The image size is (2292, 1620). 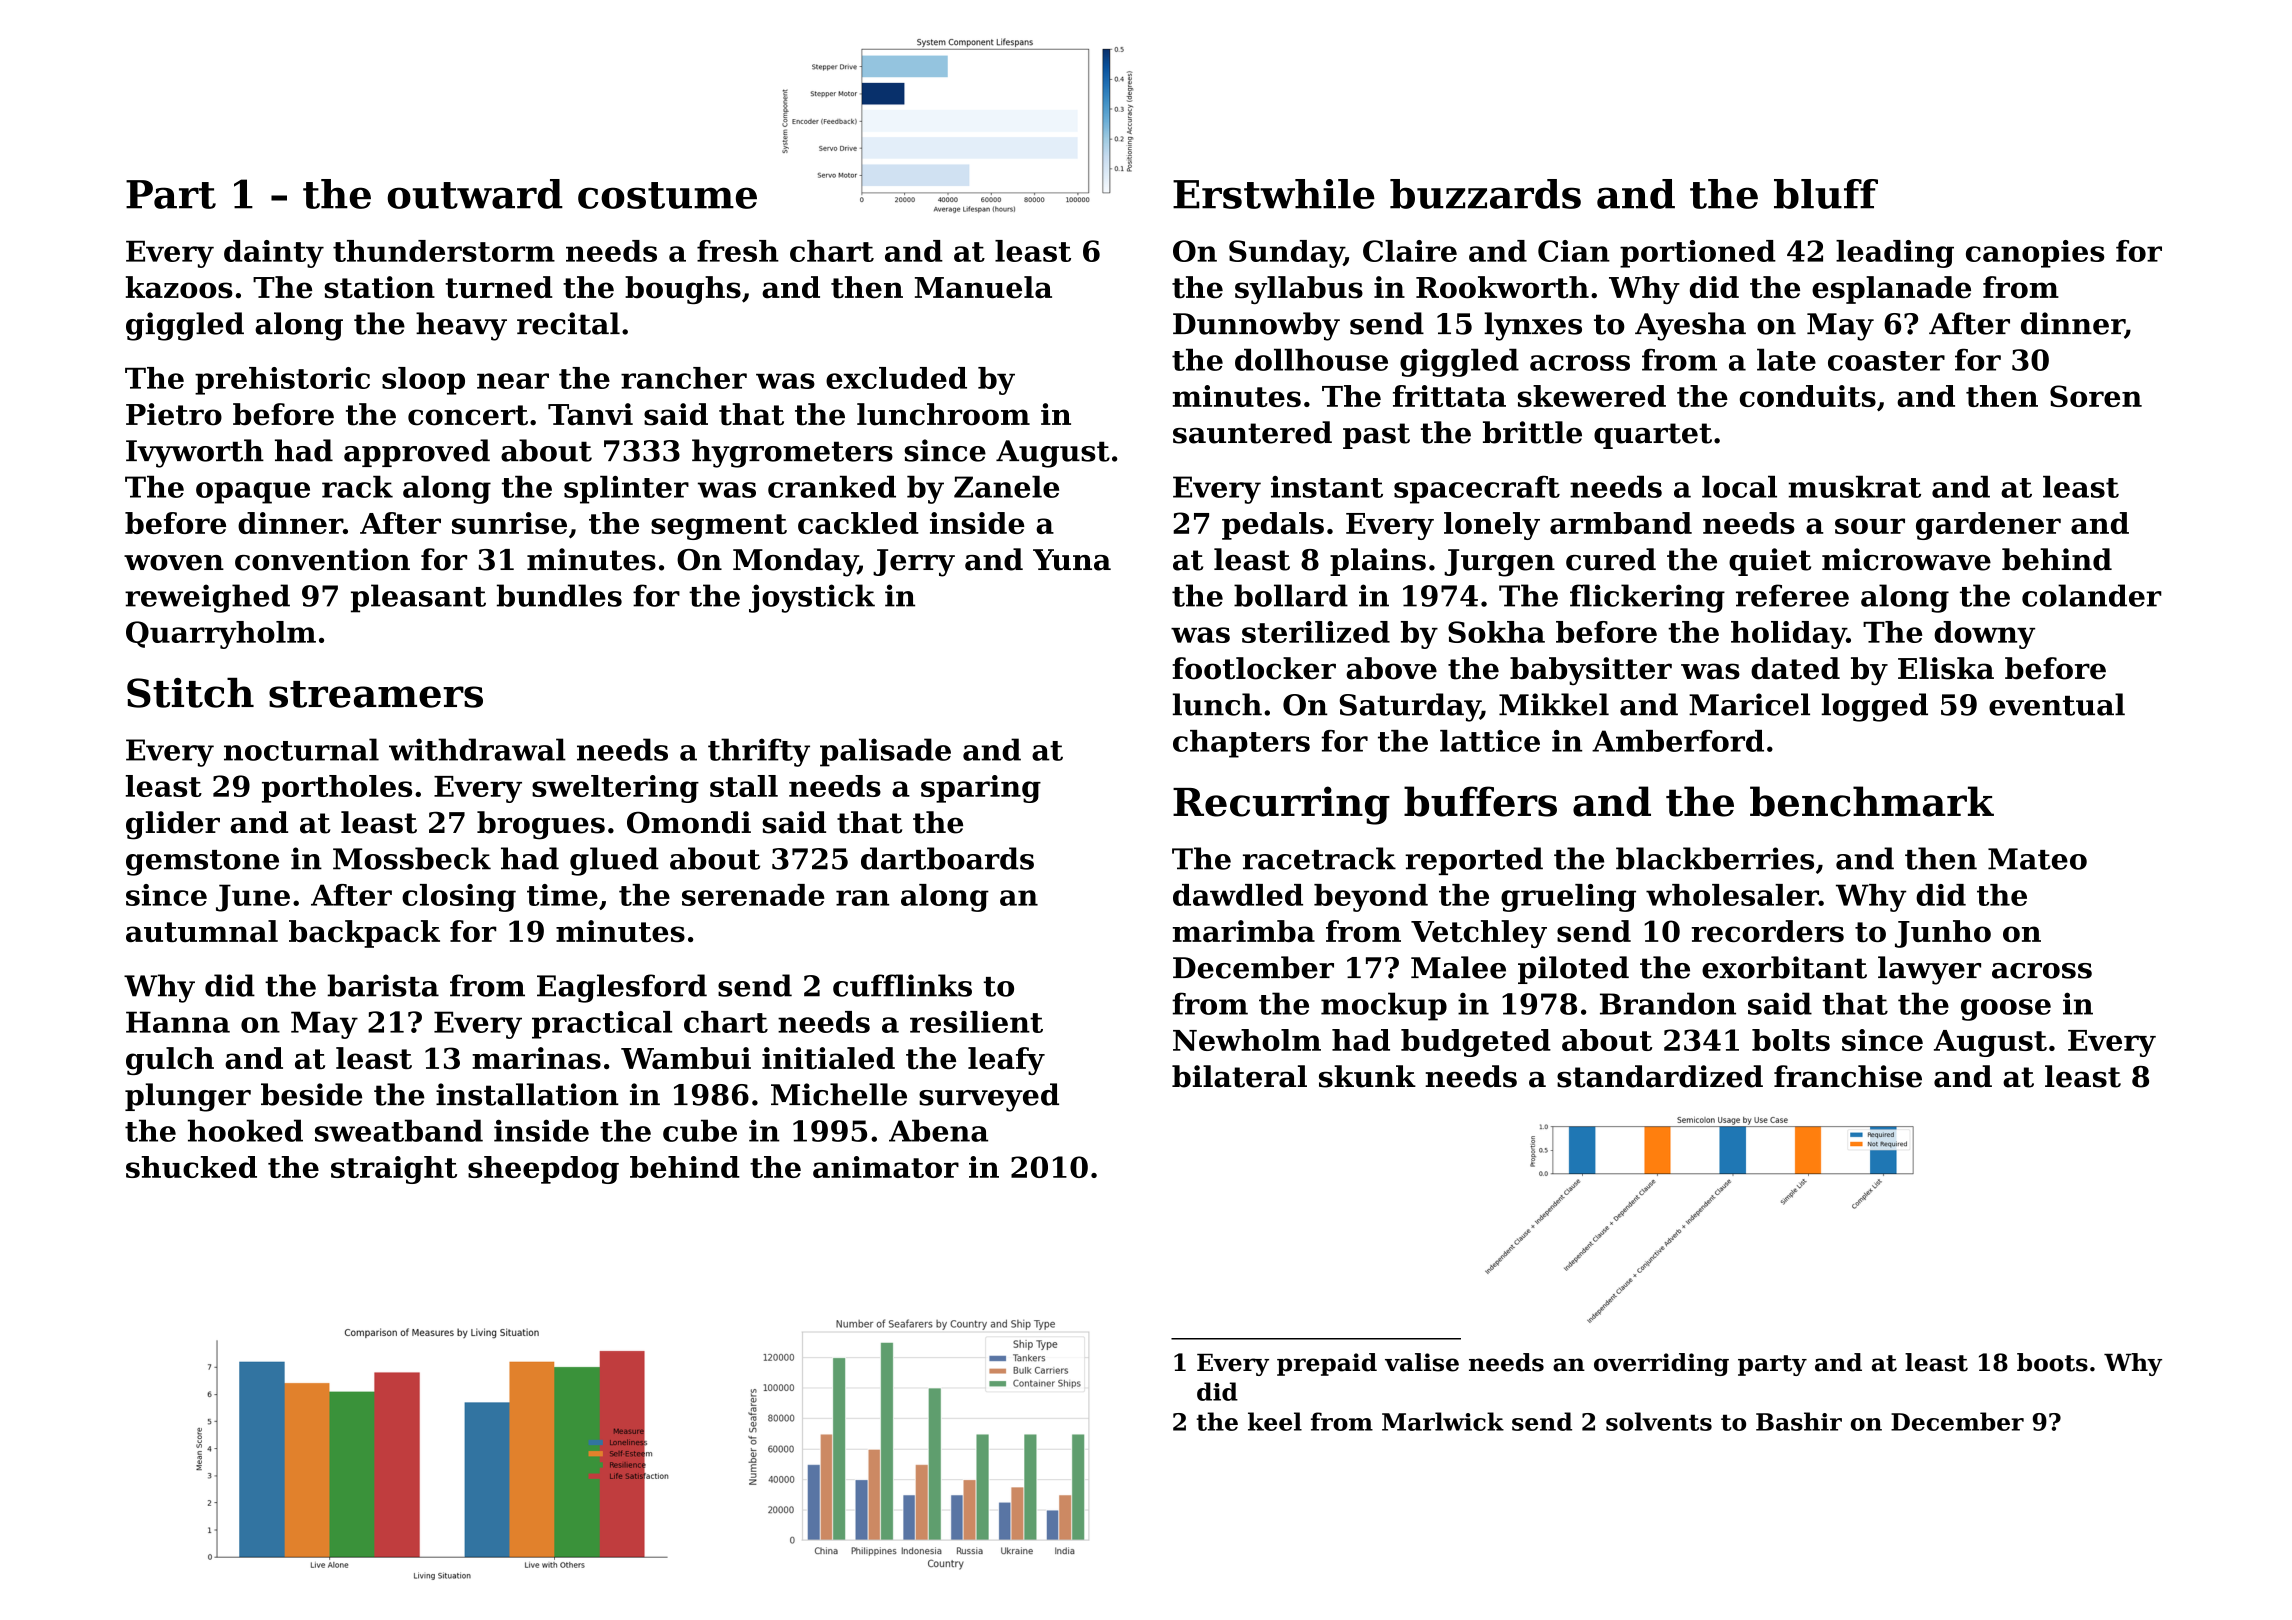 I want to click on colander, so click(x=2092, y=595).
